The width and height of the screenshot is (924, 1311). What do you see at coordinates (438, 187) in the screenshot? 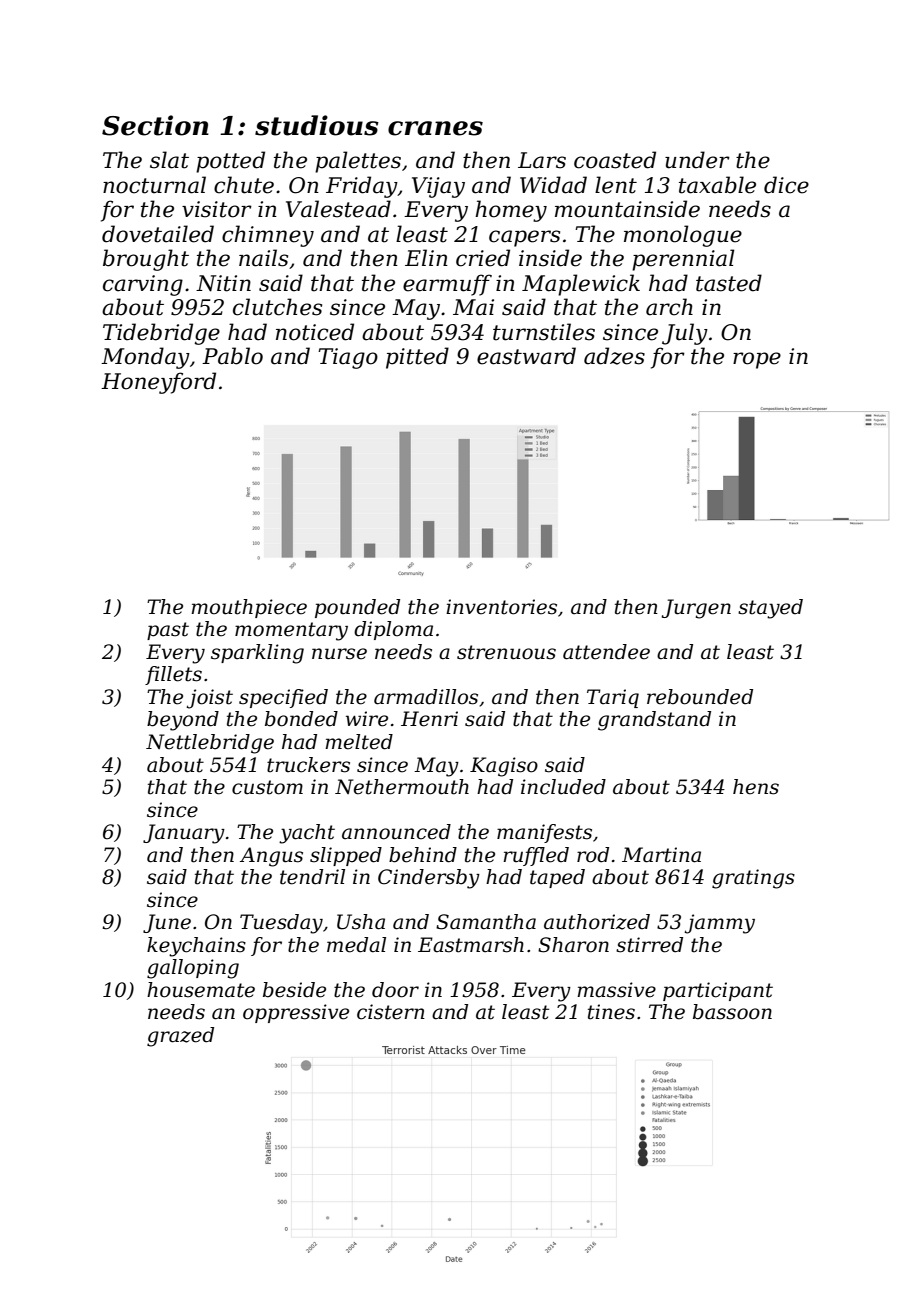
I see `Vijay` at bounding box center [438, 187].
